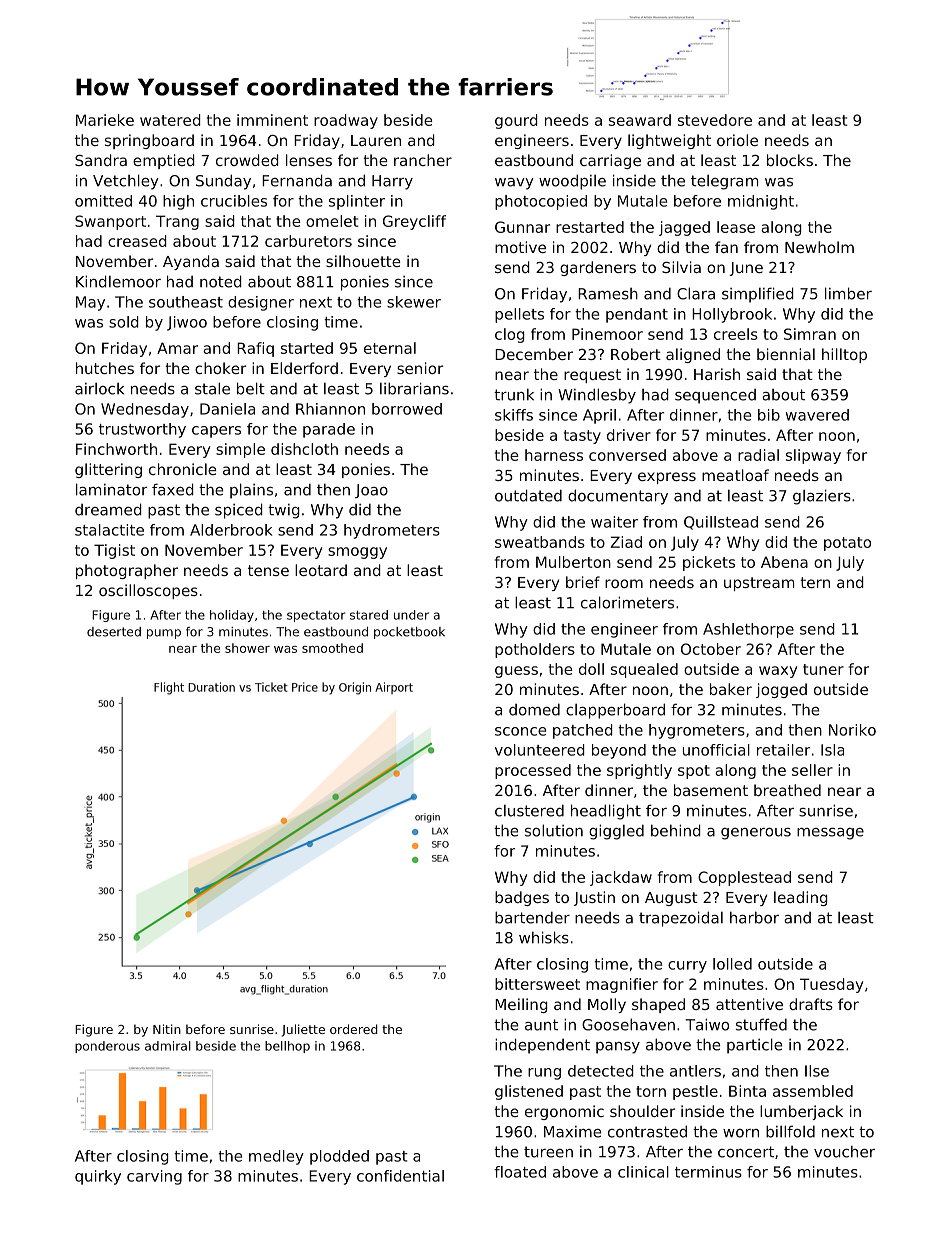 The width and height of the page is (952, 1233). I want to click on harbor, so click(754, 918).
